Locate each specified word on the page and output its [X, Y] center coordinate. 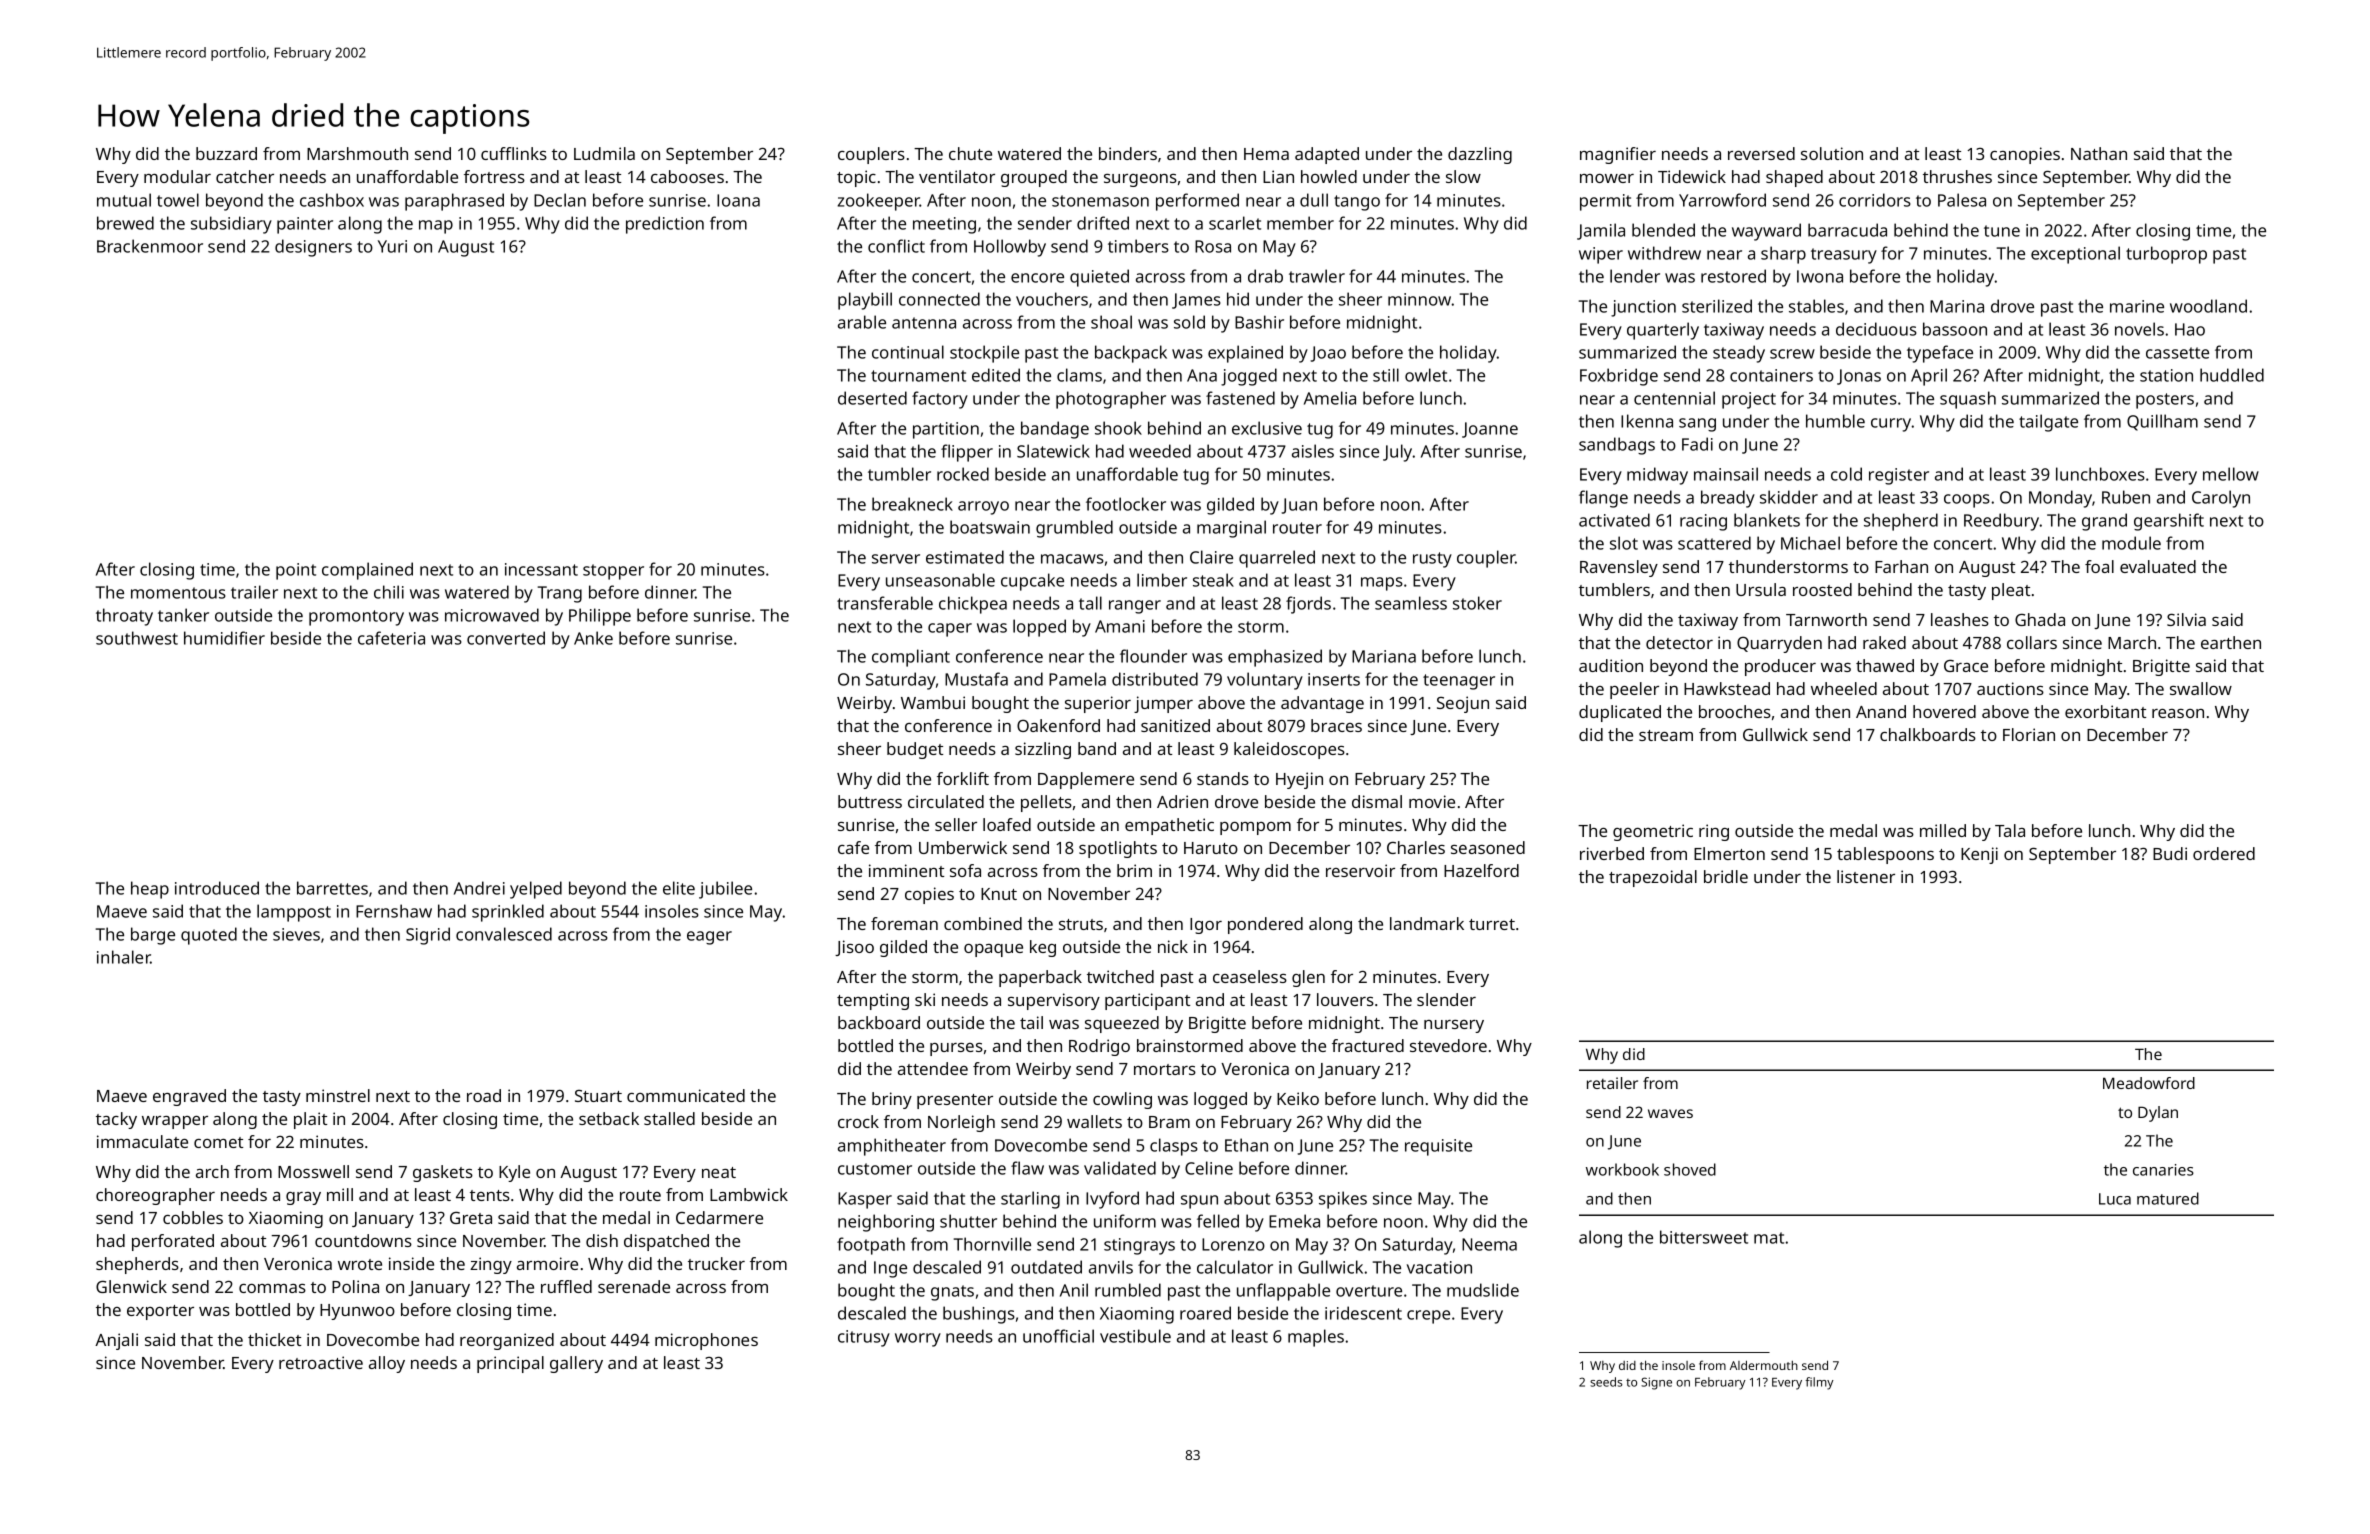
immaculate [142, 1141]
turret [1492, 924]
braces [1336, 725]
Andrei [479, 888]
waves [1670, 1113]
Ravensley [1619, 568]
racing [1703, 522]
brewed [125, 223]
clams [1079, 375]
